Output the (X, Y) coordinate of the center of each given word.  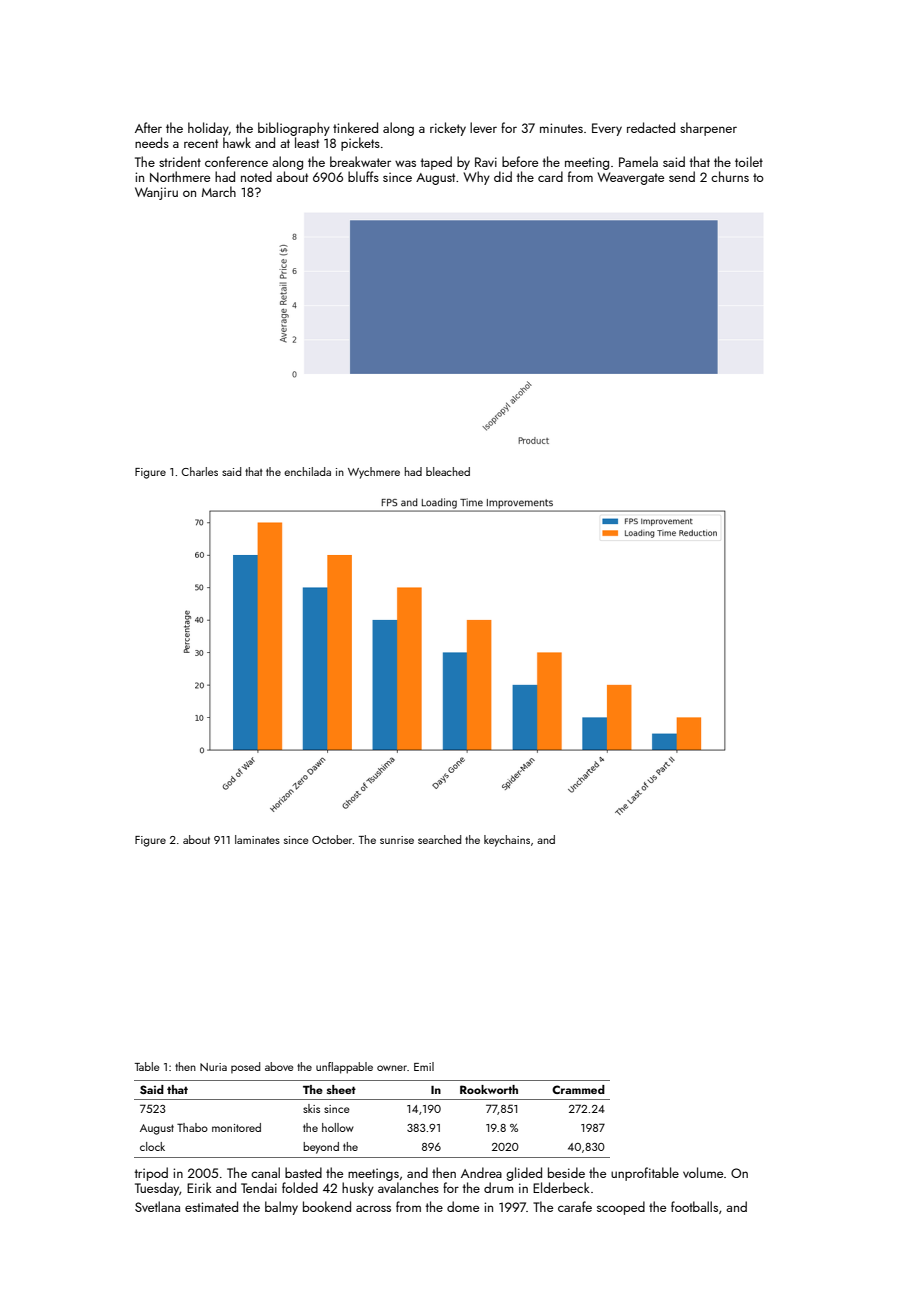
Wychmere (374, 473)
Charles (199, 471)
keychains (507, 841)
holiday (208, 129)
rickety (448, 129)
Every (607, 129)
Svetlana (157, 1206)
